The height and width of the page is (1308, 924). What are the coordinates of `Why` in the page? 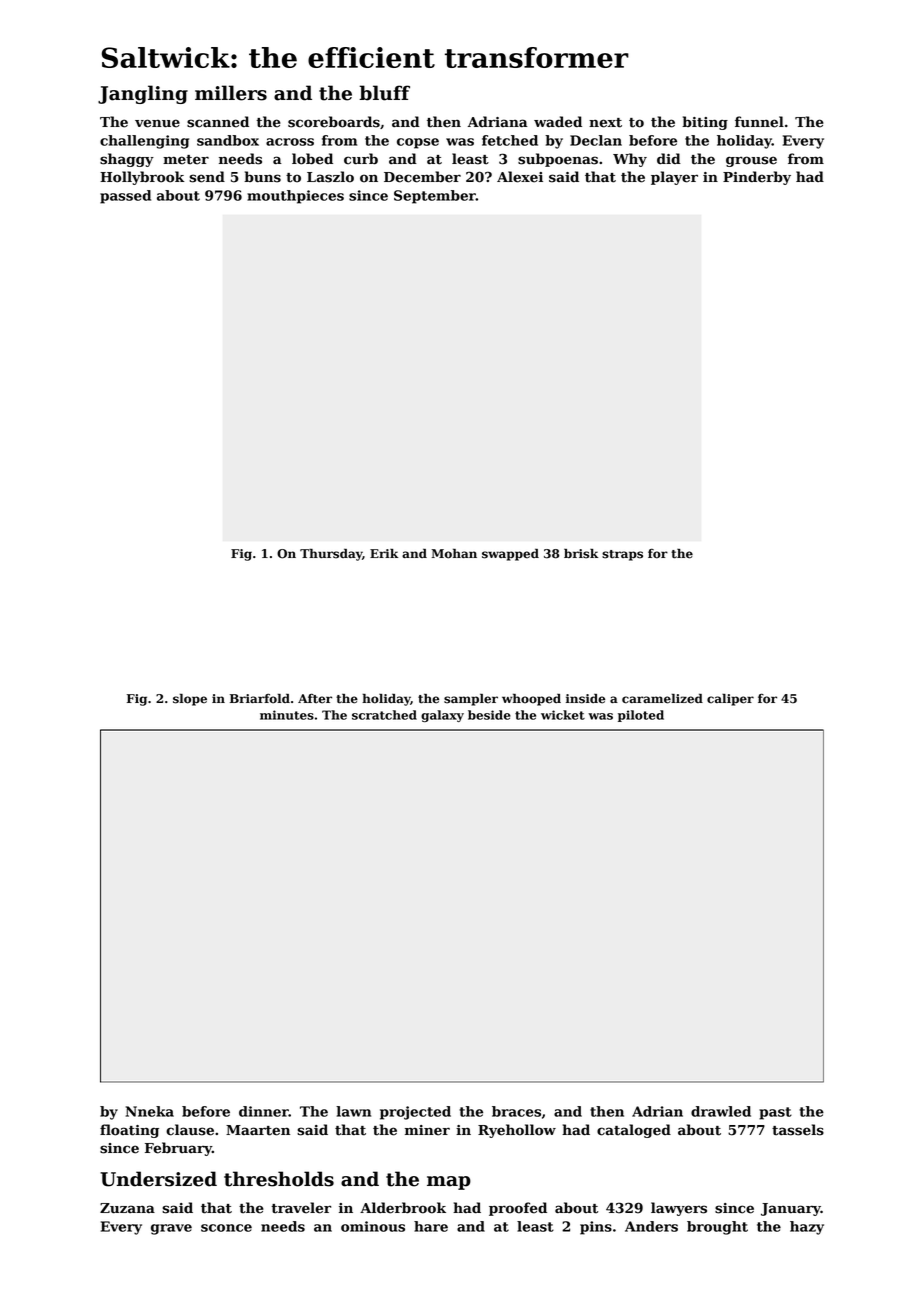 It's located at (630, 160).
